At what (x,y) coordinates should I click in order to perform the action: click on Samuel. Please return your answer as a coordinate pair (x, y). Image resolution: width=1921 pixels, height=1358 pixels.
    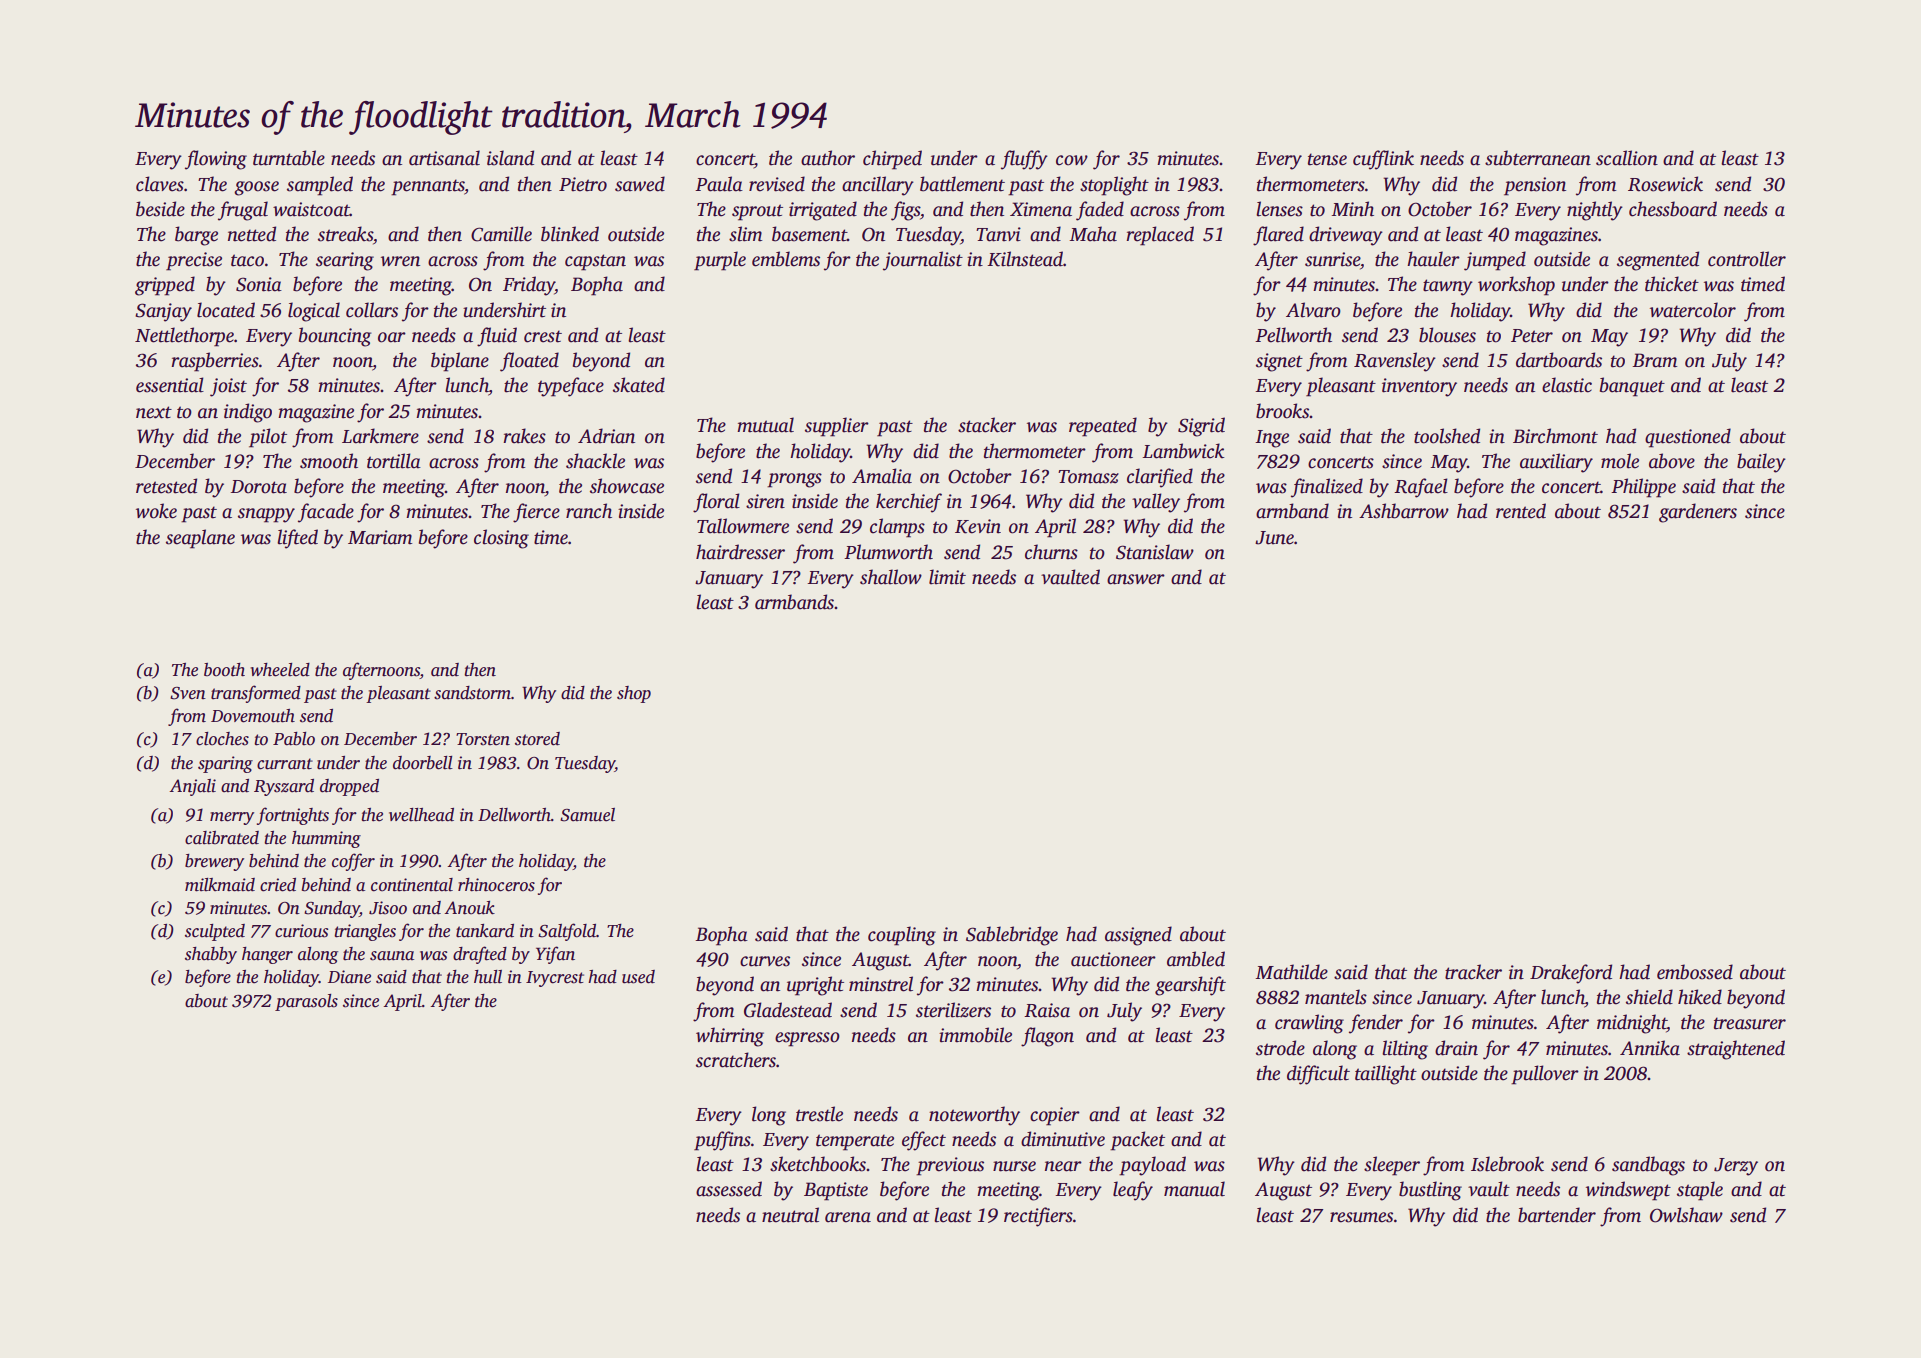
    Looking at the image, I should click on (587, 815).
